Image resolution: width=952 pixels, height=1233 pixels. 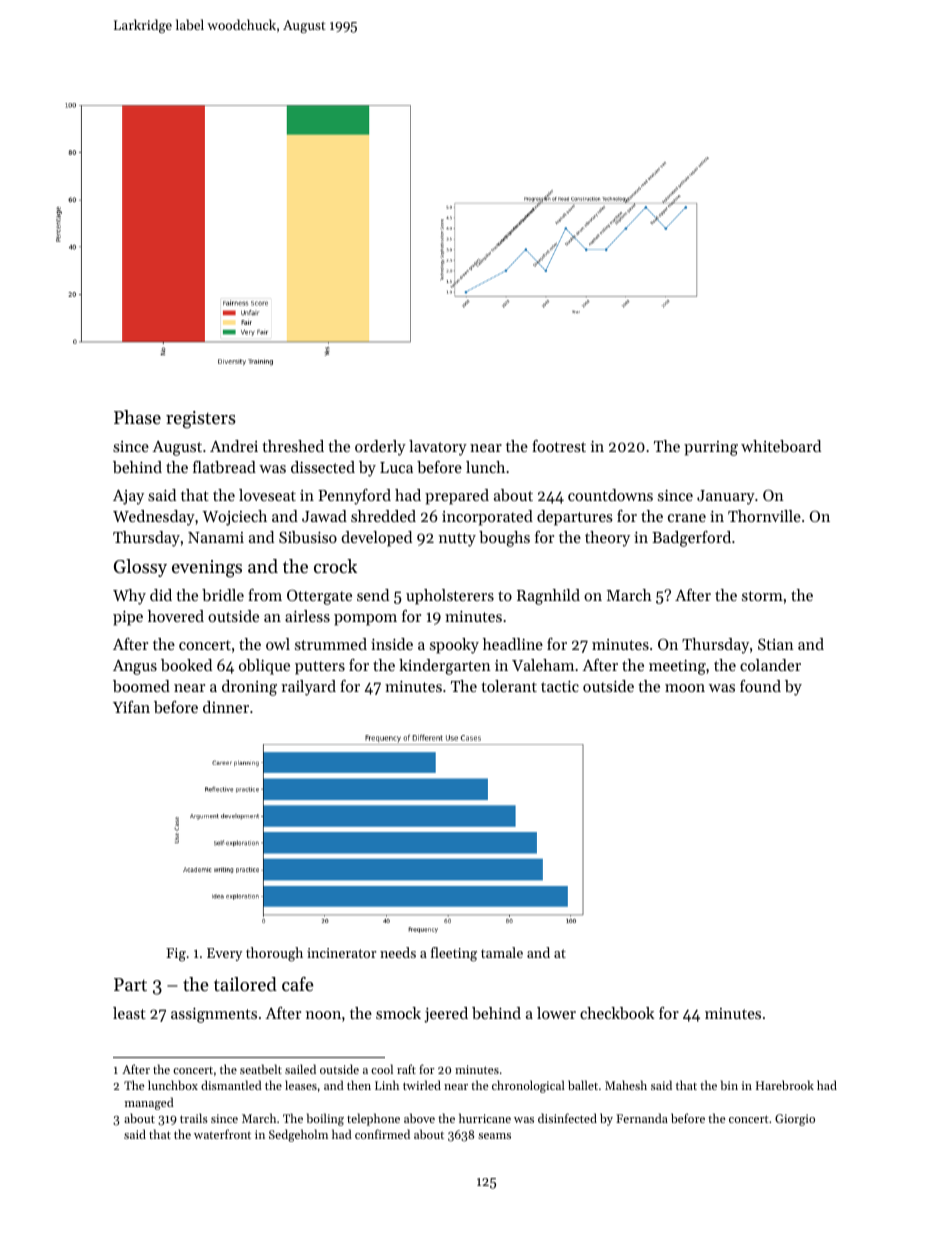 I want to click on fleeting, so click(x=454, y=954).
